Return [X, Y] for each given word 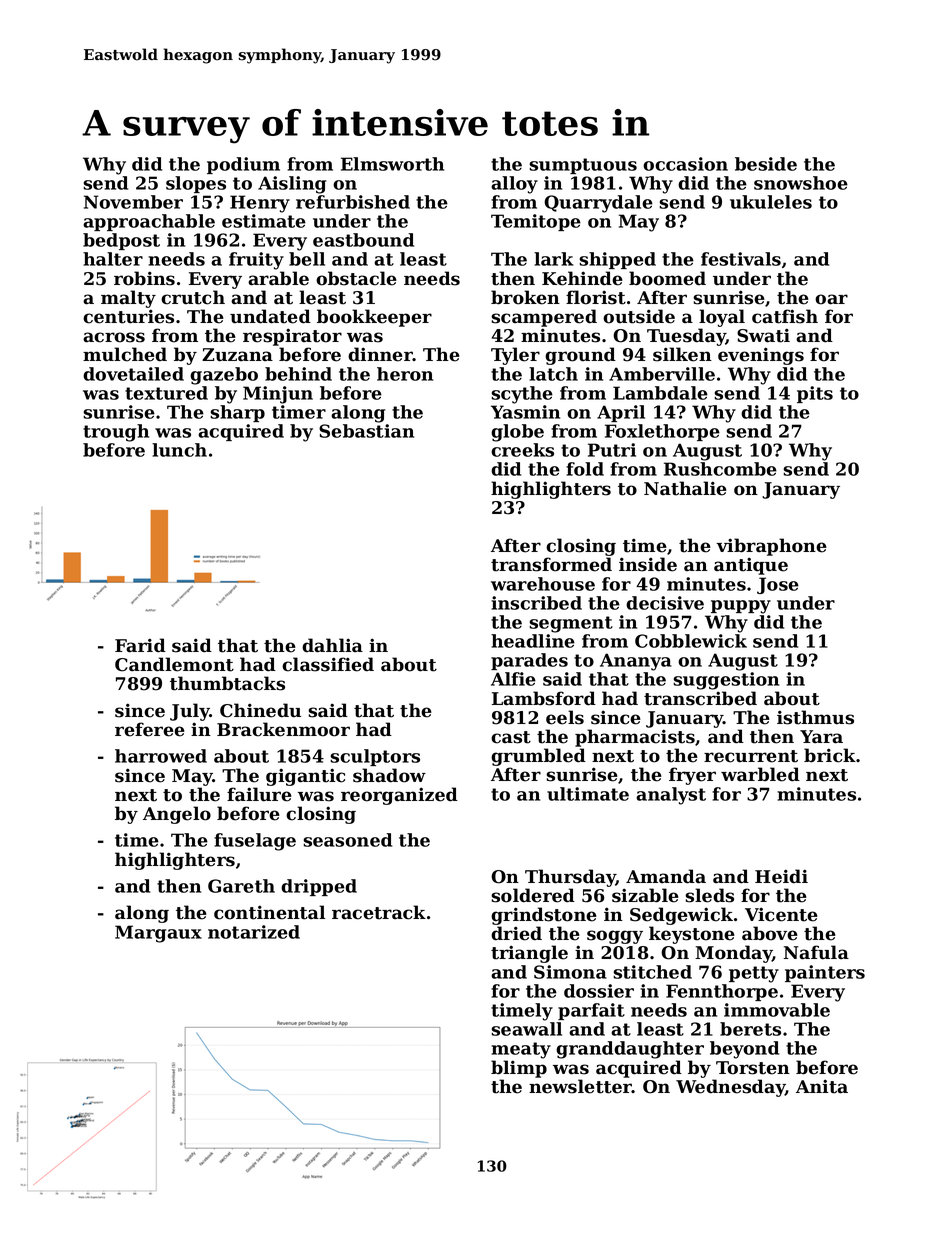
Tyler [515, 356]
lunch [179, 450]
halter [113, 259]
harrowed [161, 756]
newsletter [580, 1086]
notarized [254, 932]
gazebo [224, 376]
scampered [544, 318]
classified [328, 664]
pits [815, 394]
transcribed [700, 698]
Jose [778, 585]
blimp [519, 1069]
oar [831, 299]
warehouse [543, 584]
